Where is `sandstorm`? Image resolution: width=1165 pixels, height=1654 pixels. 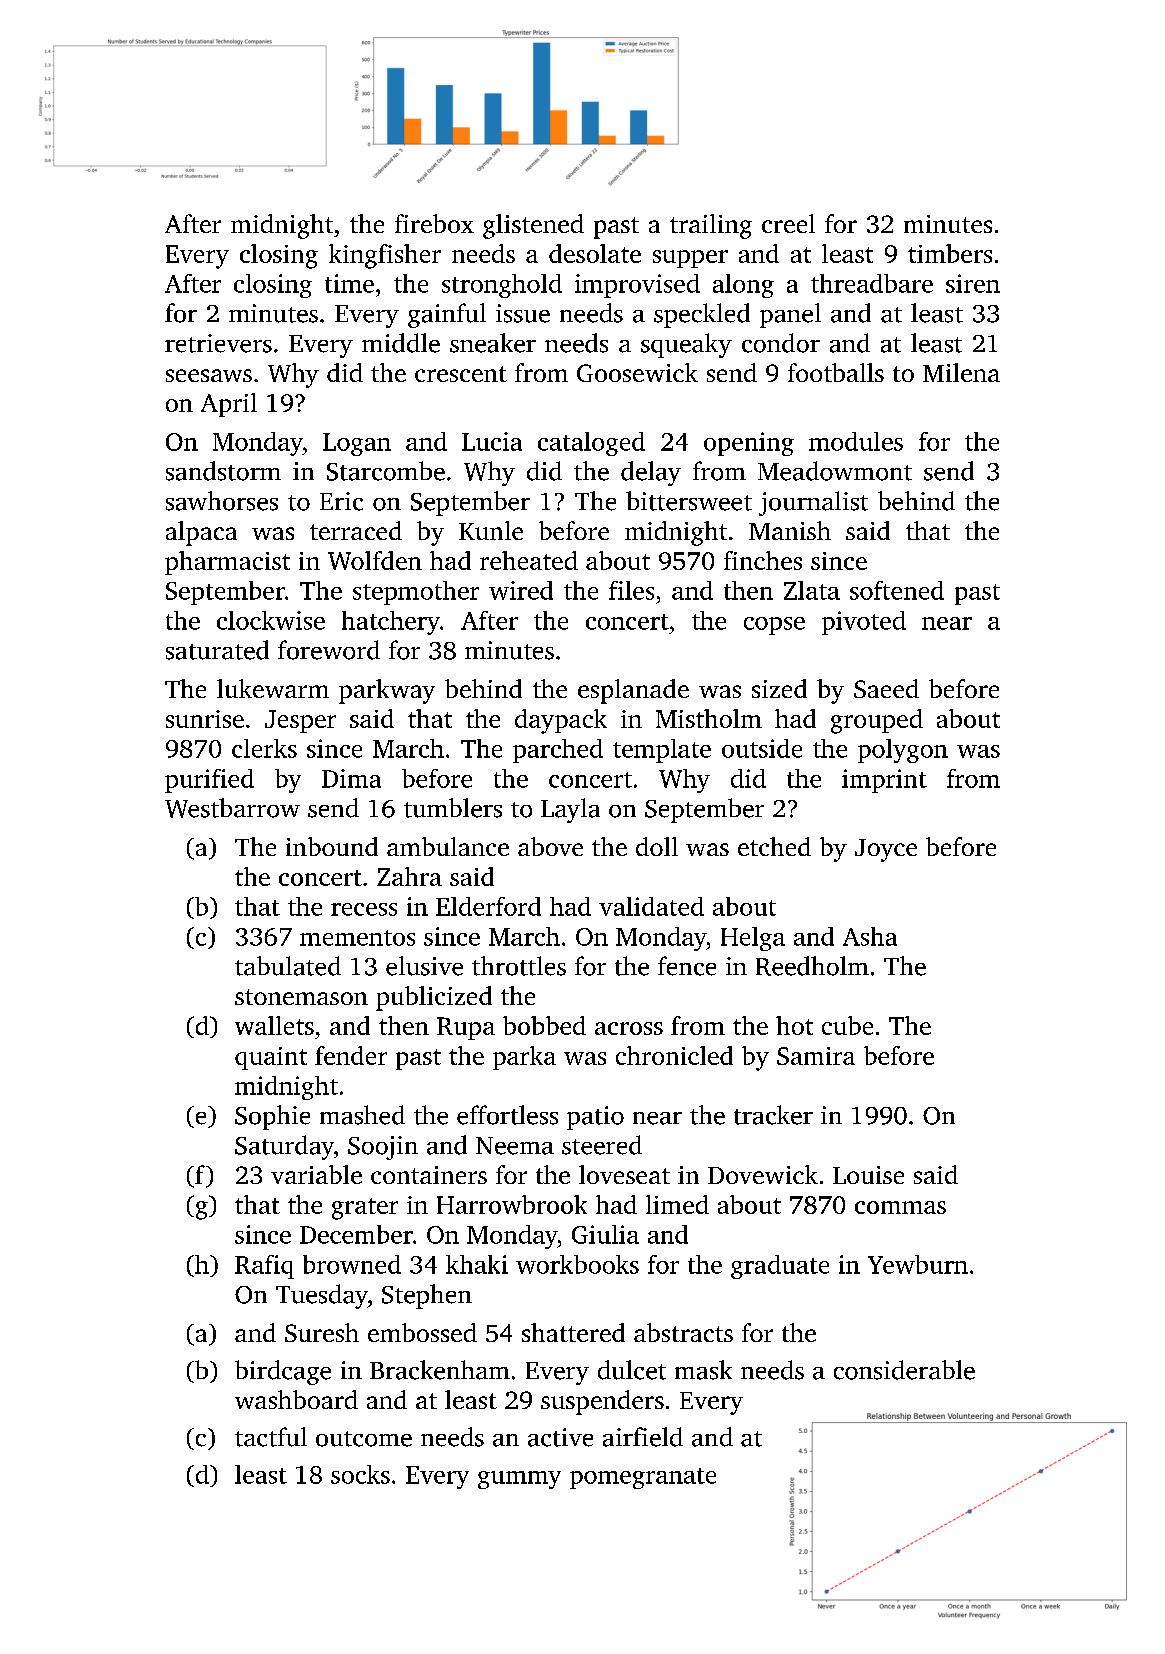 sandstorm is located at coordinates (223, 471).
